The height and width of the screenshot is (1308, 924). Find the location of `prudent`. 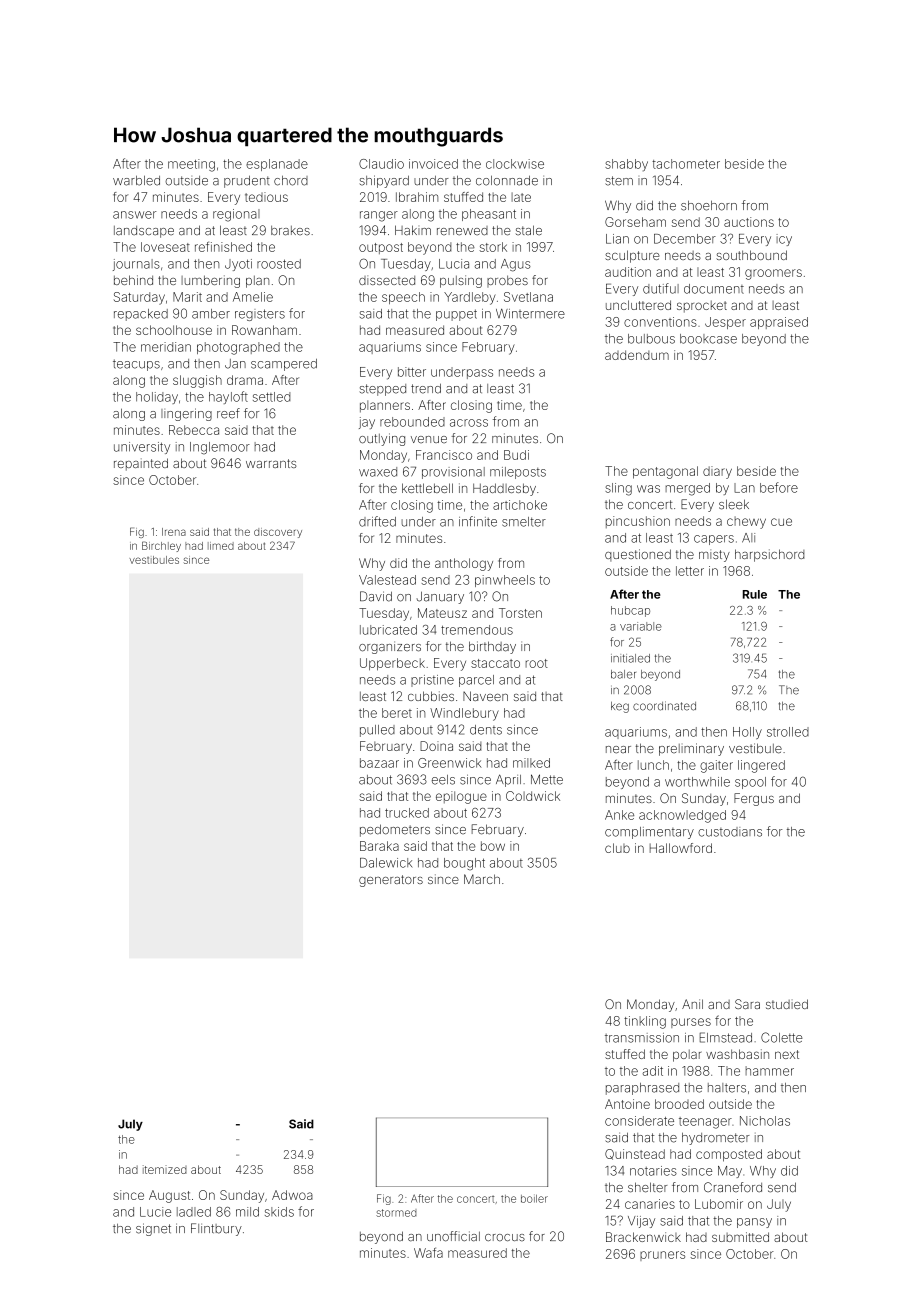

prudent is located at coordinates (247, 182).
